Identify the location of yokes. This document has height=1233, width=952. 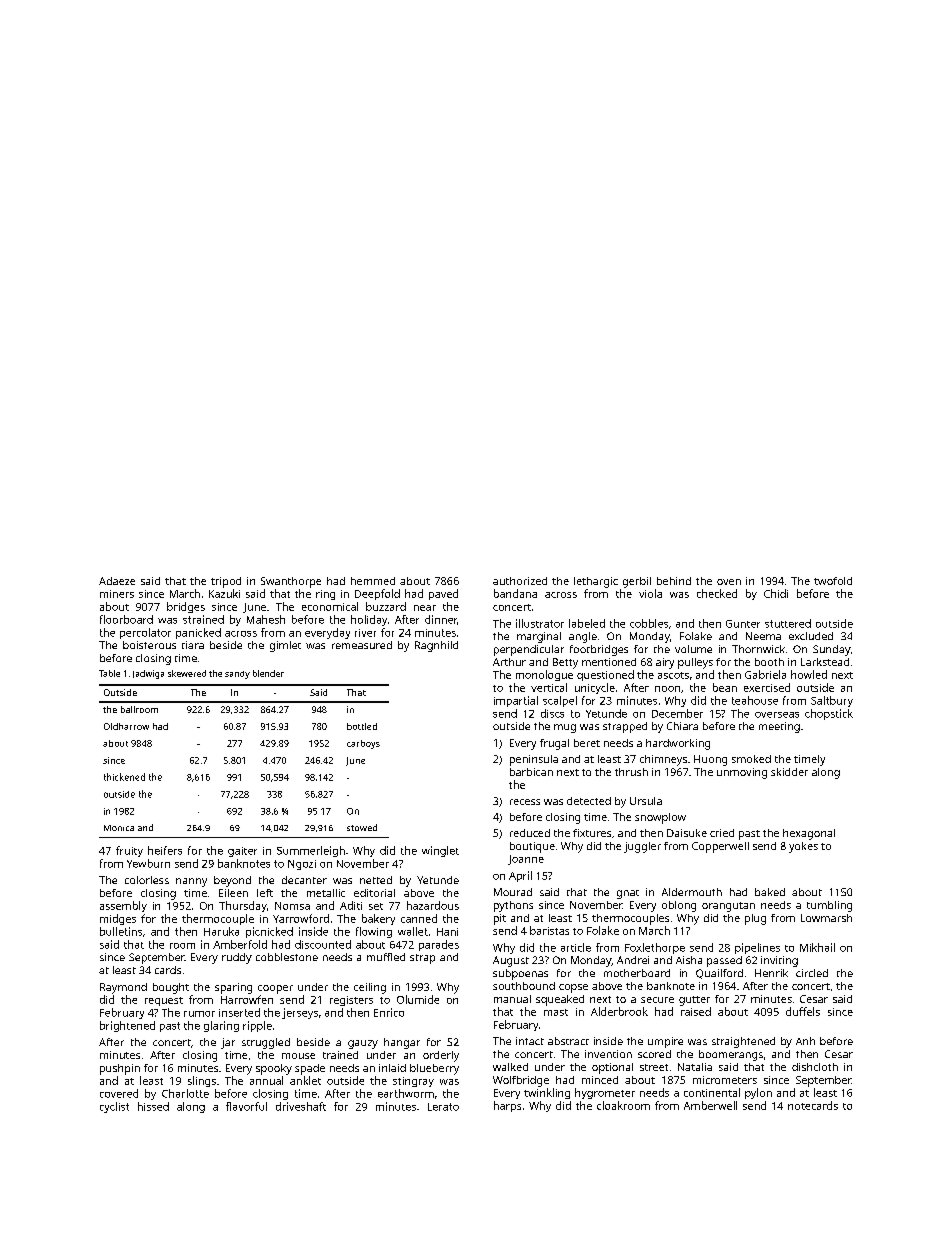
(803, 847).
